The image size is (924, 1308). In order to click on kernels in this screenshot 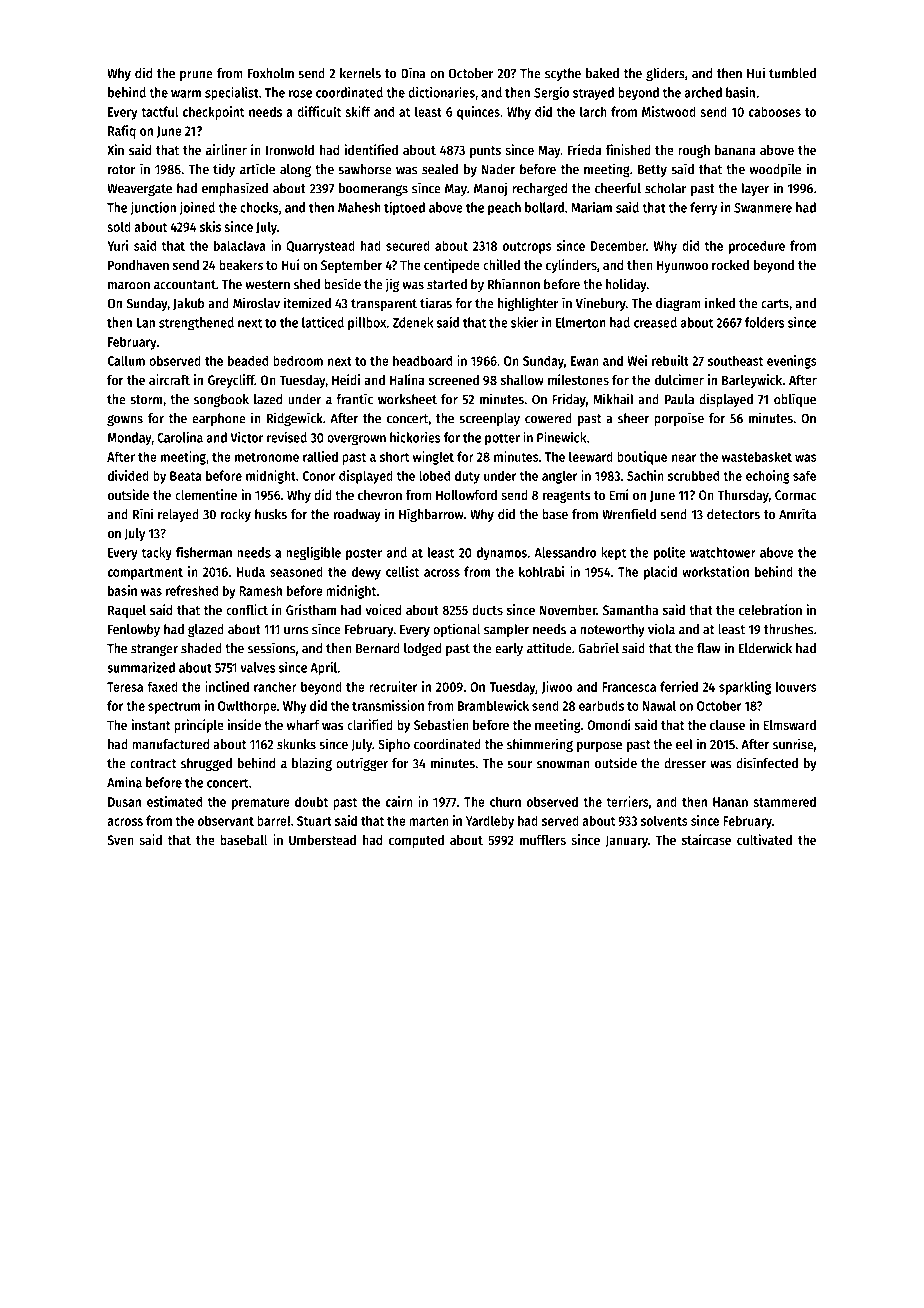, I will do `click(360, 73)`.
